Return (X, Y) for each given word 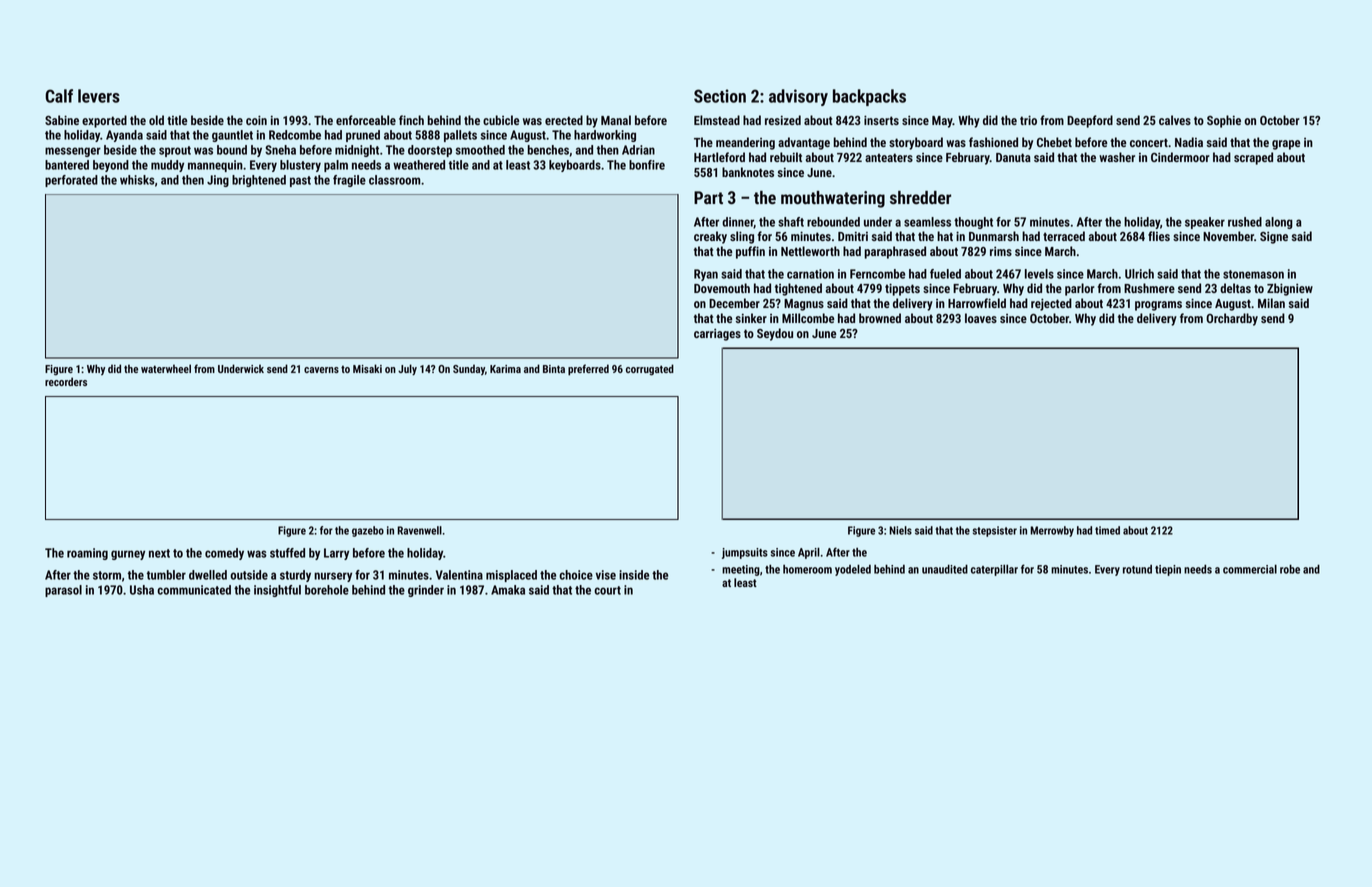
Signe (1274, 237)
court (607, 590)
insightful (277, 591)
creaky (710, 237)
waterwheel (166, 368)
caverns (321, 370)
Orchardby (1232, 319)
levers (99, 96)
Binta (554, 369)
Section (720, 96)
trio (1028, 120)
